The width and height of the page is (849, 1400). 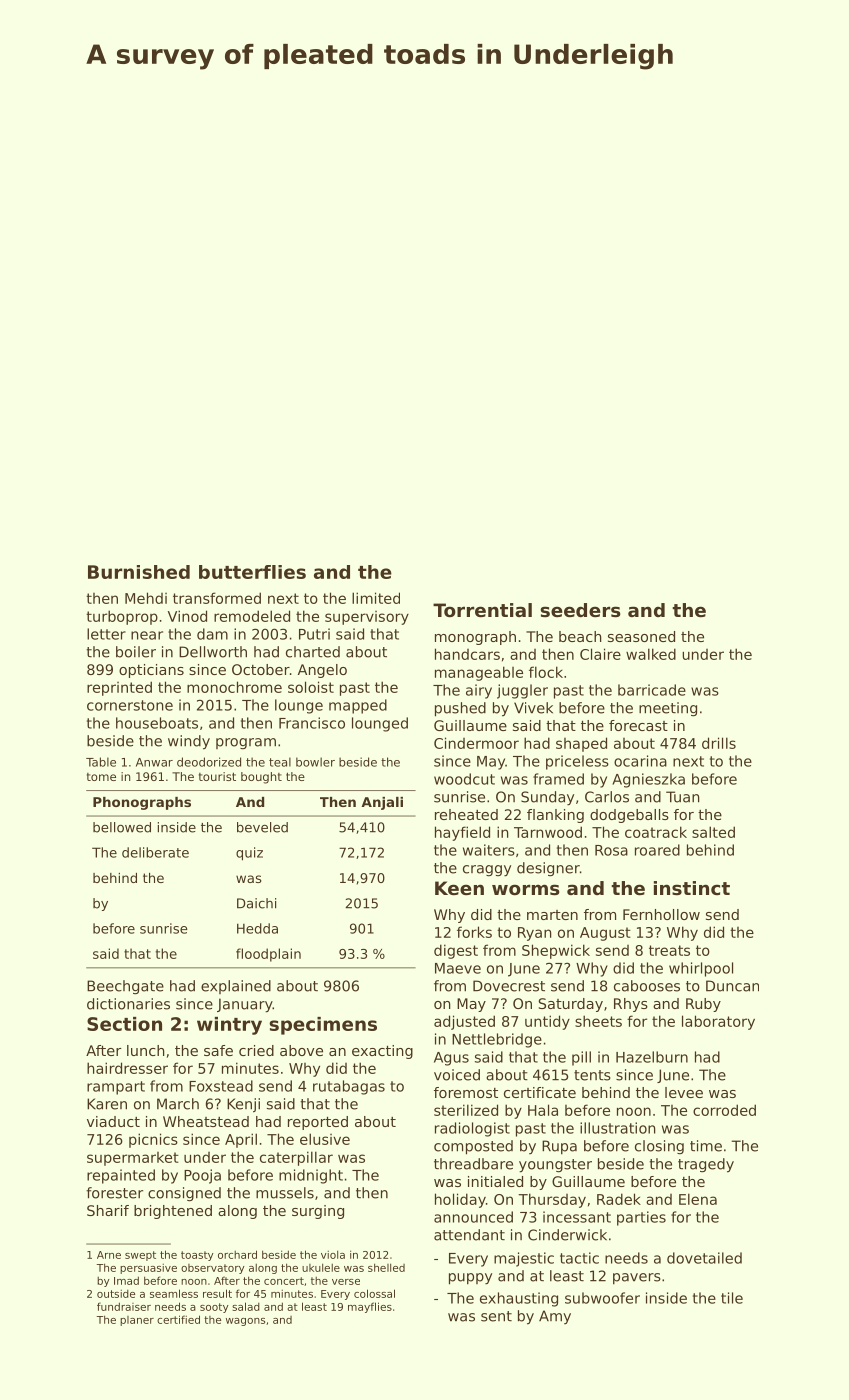 I want to click on Beechgate, so click(x=125, y=987).
